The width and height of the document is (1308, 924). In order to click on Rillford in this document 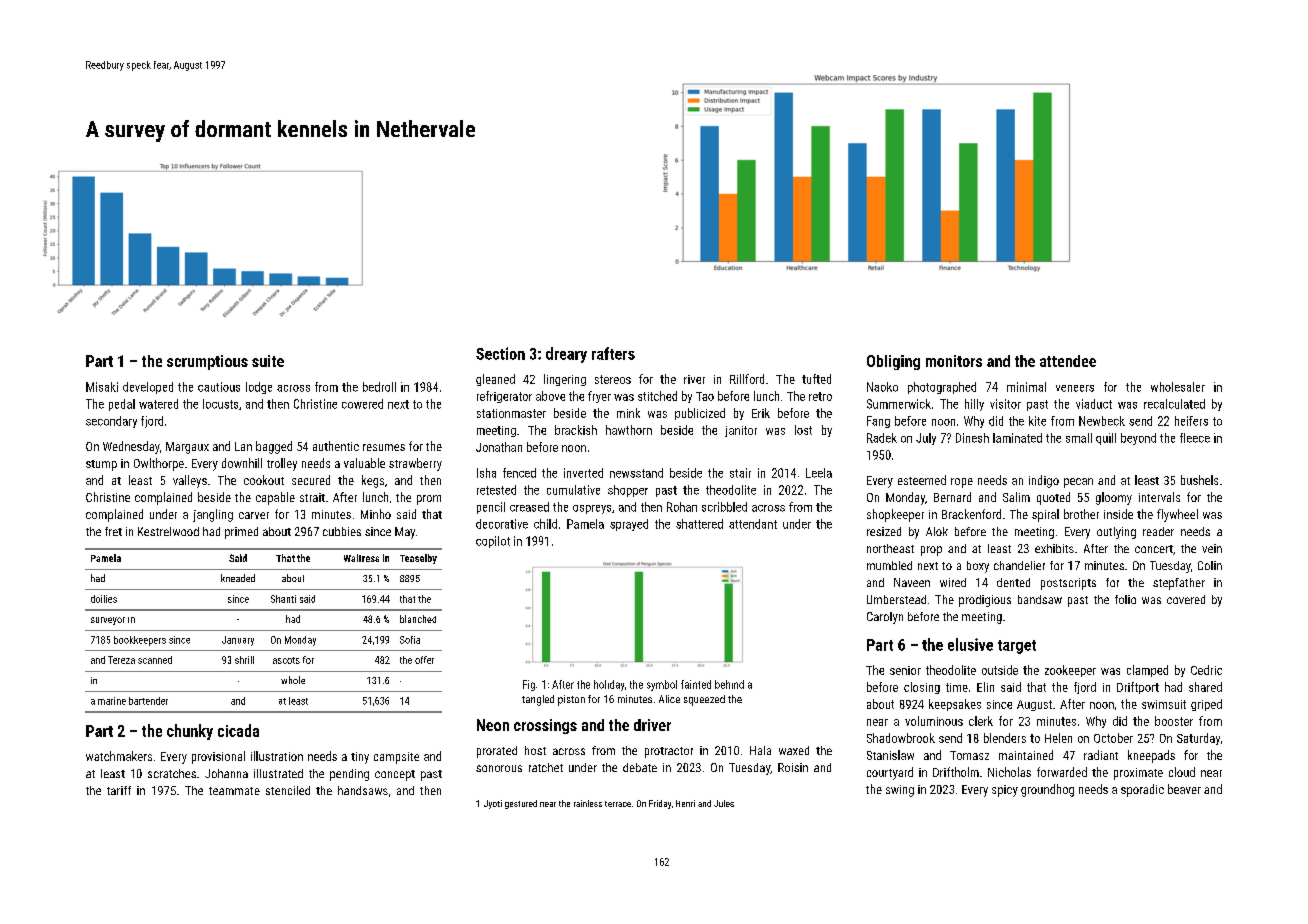, I will do `click(747, 379)`.
